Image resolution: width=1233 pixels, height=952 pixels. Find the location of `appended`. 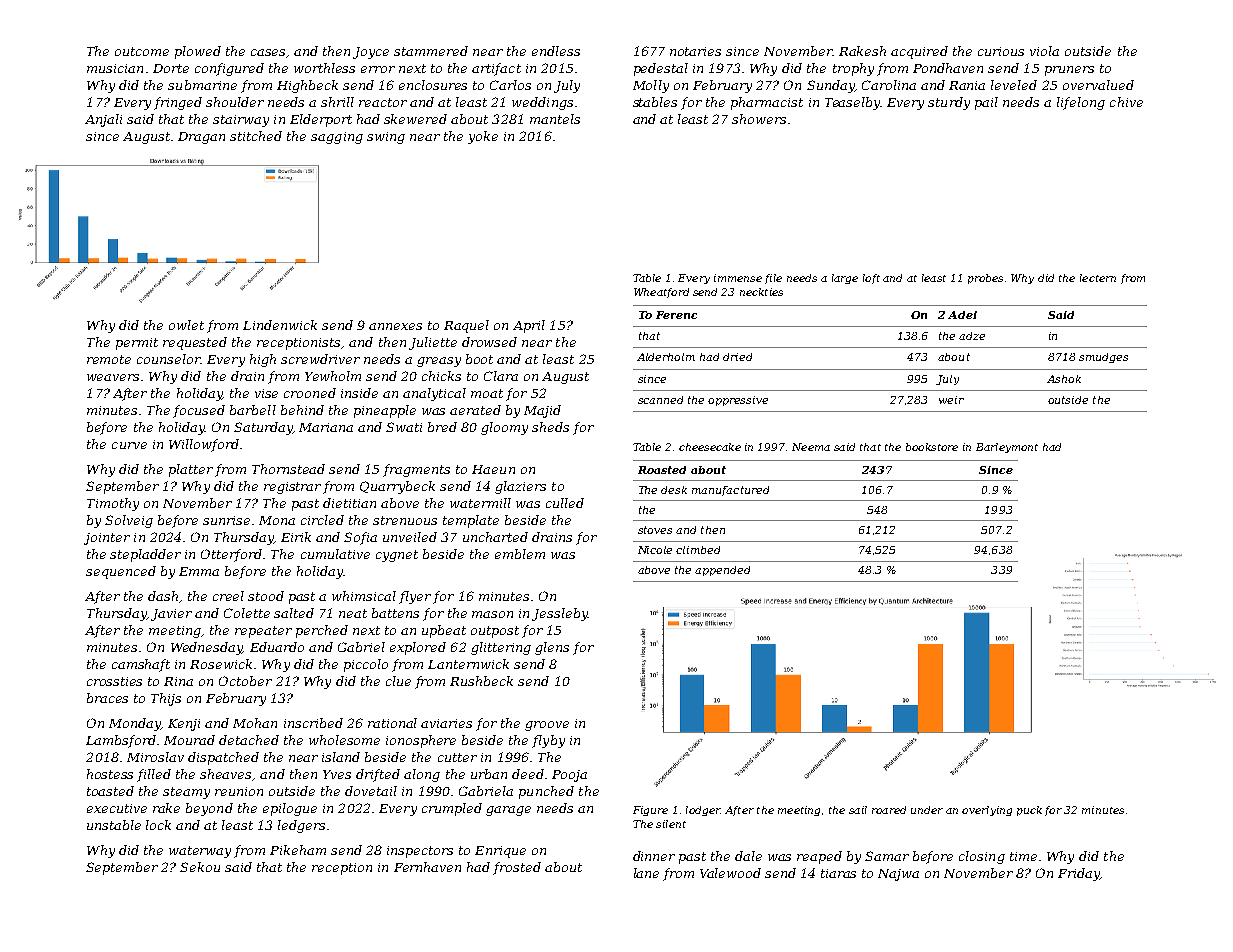

appended is located at coordinates (722, 571).
